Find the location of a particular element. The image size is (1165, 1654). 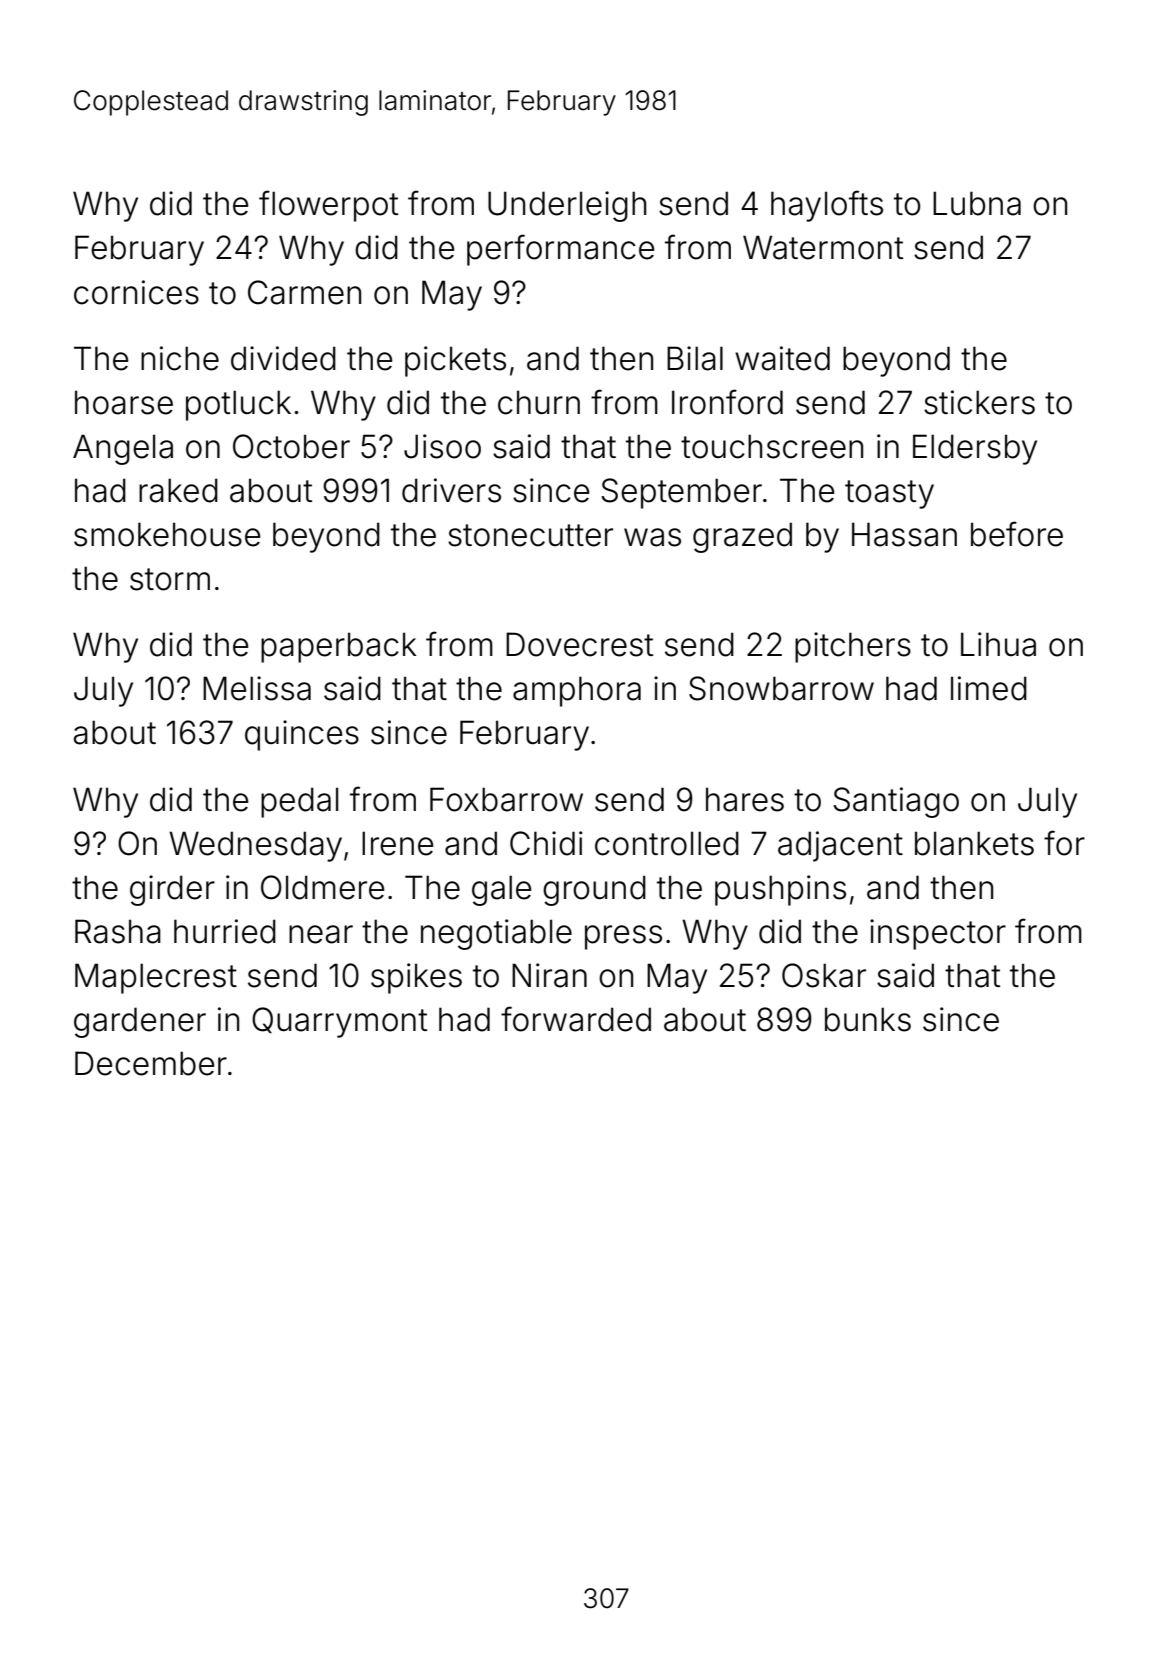

December is located at coordinates (151, 1063).
